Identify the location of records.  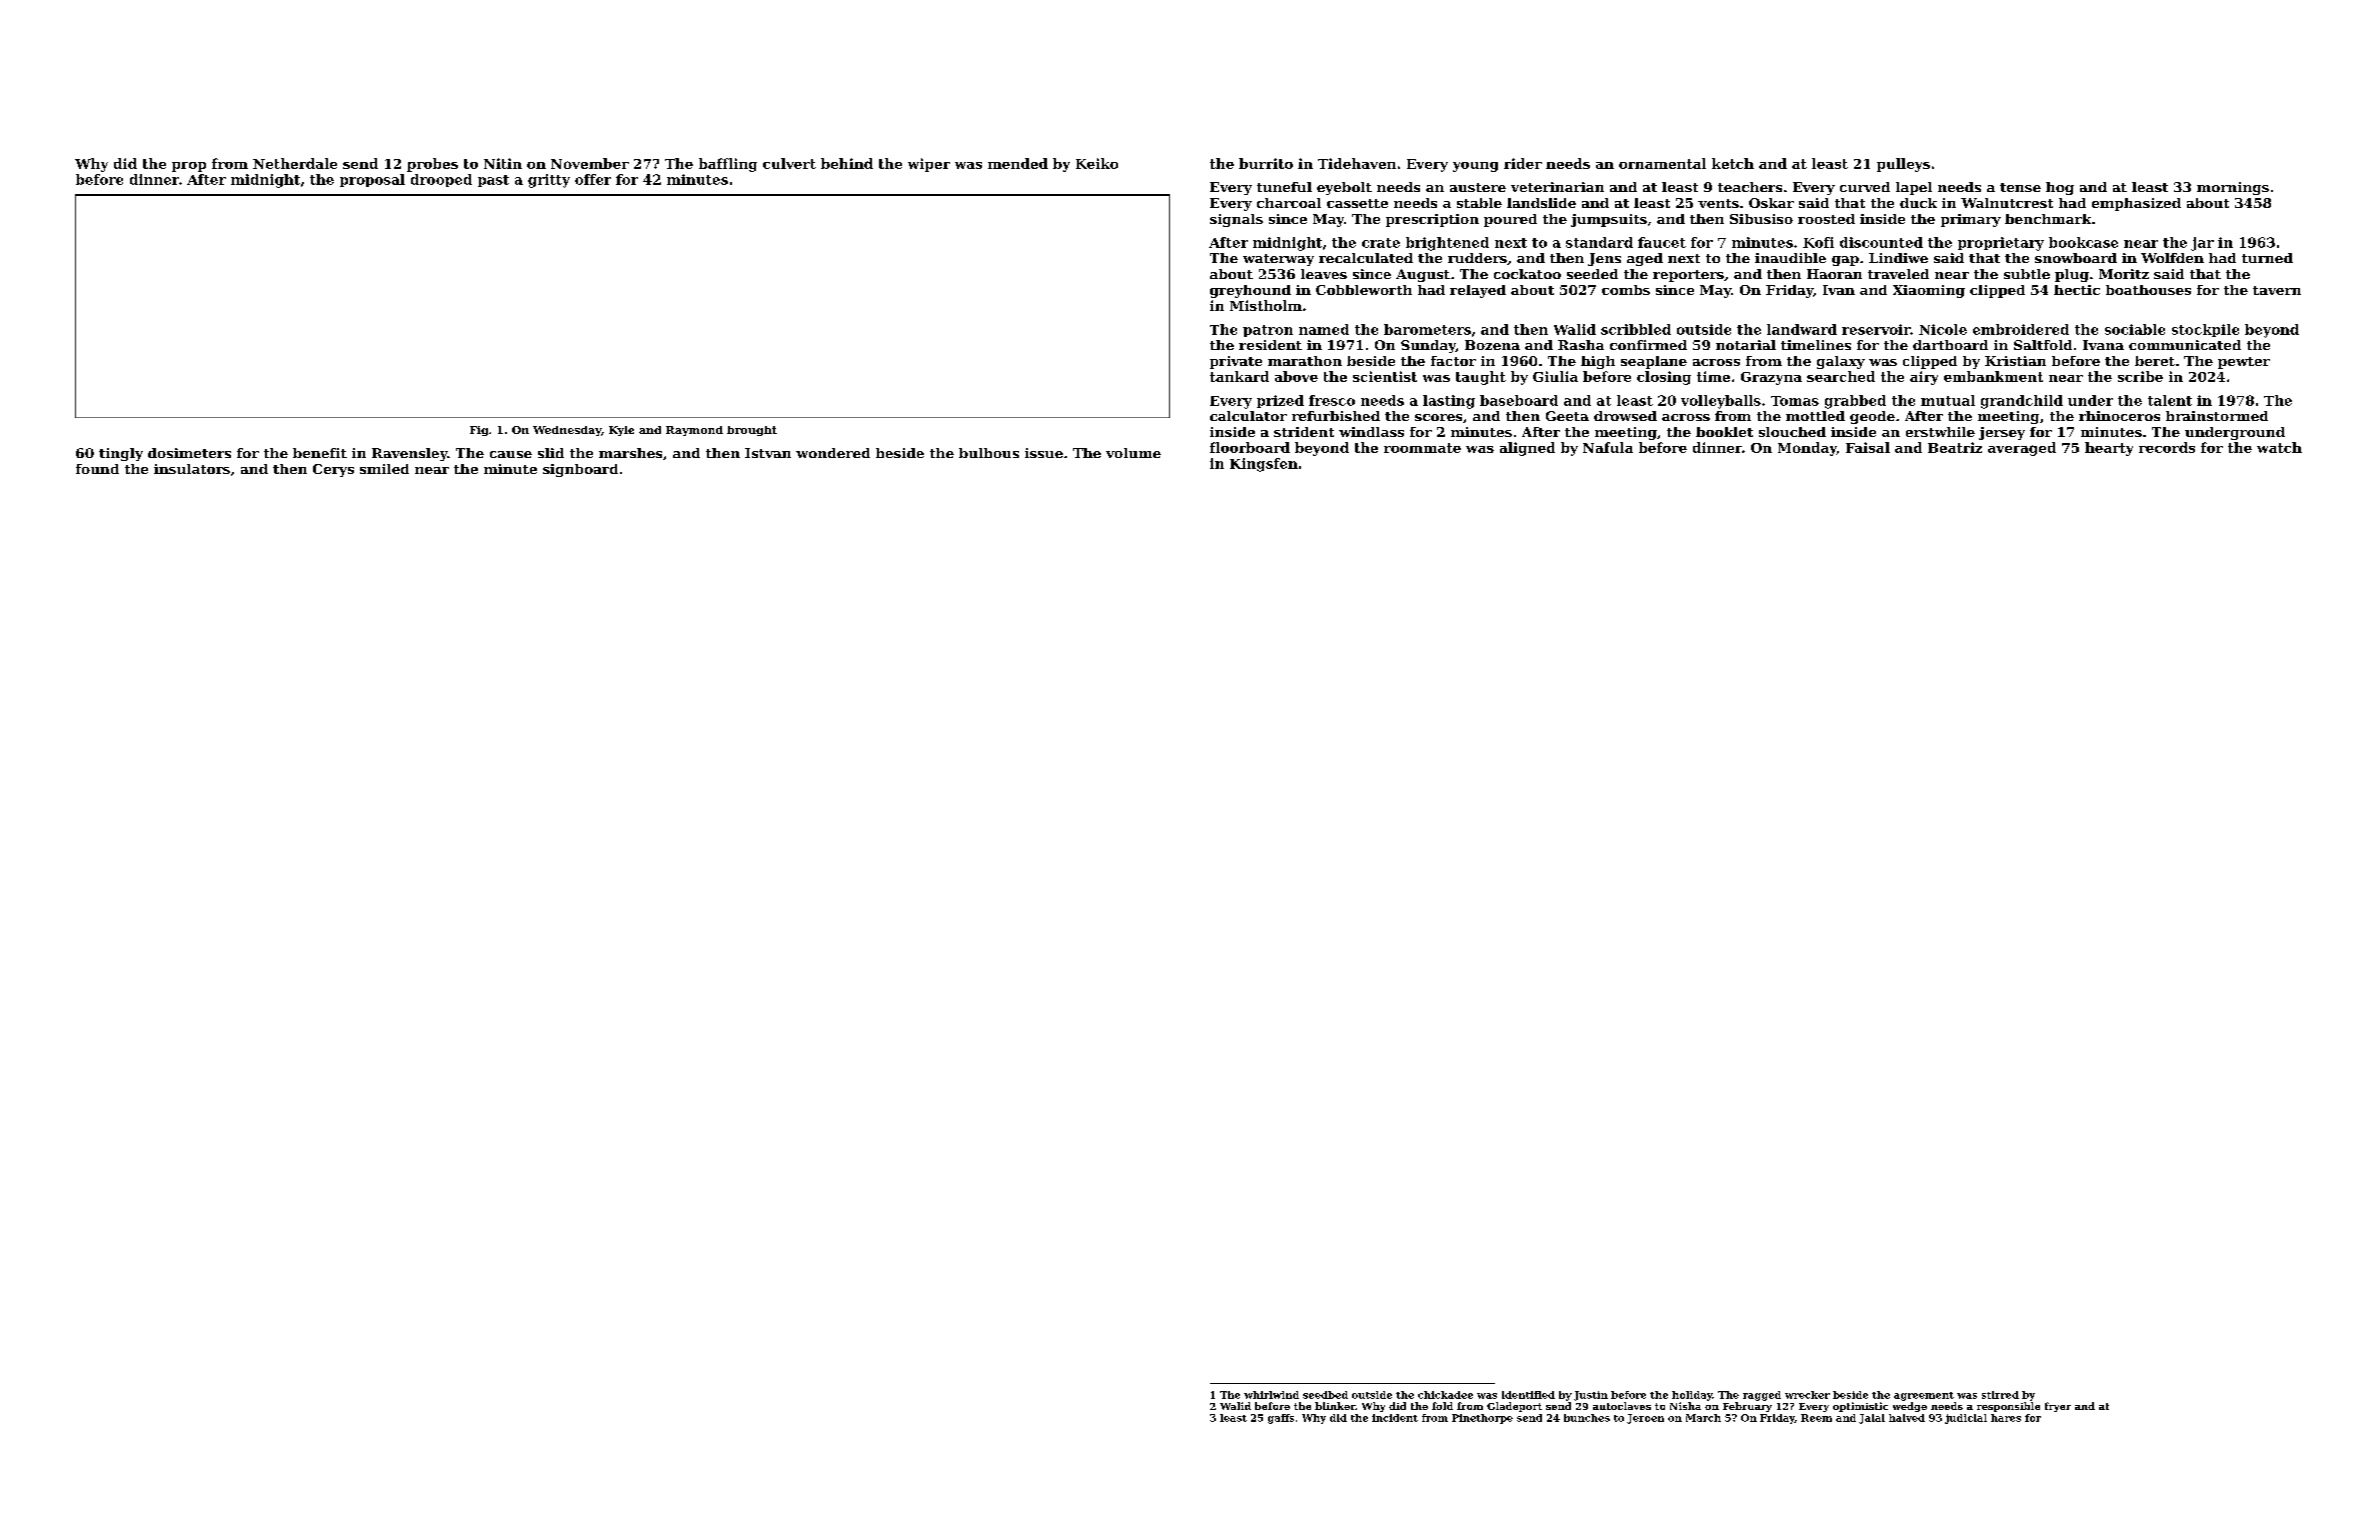
(2167, 447).
